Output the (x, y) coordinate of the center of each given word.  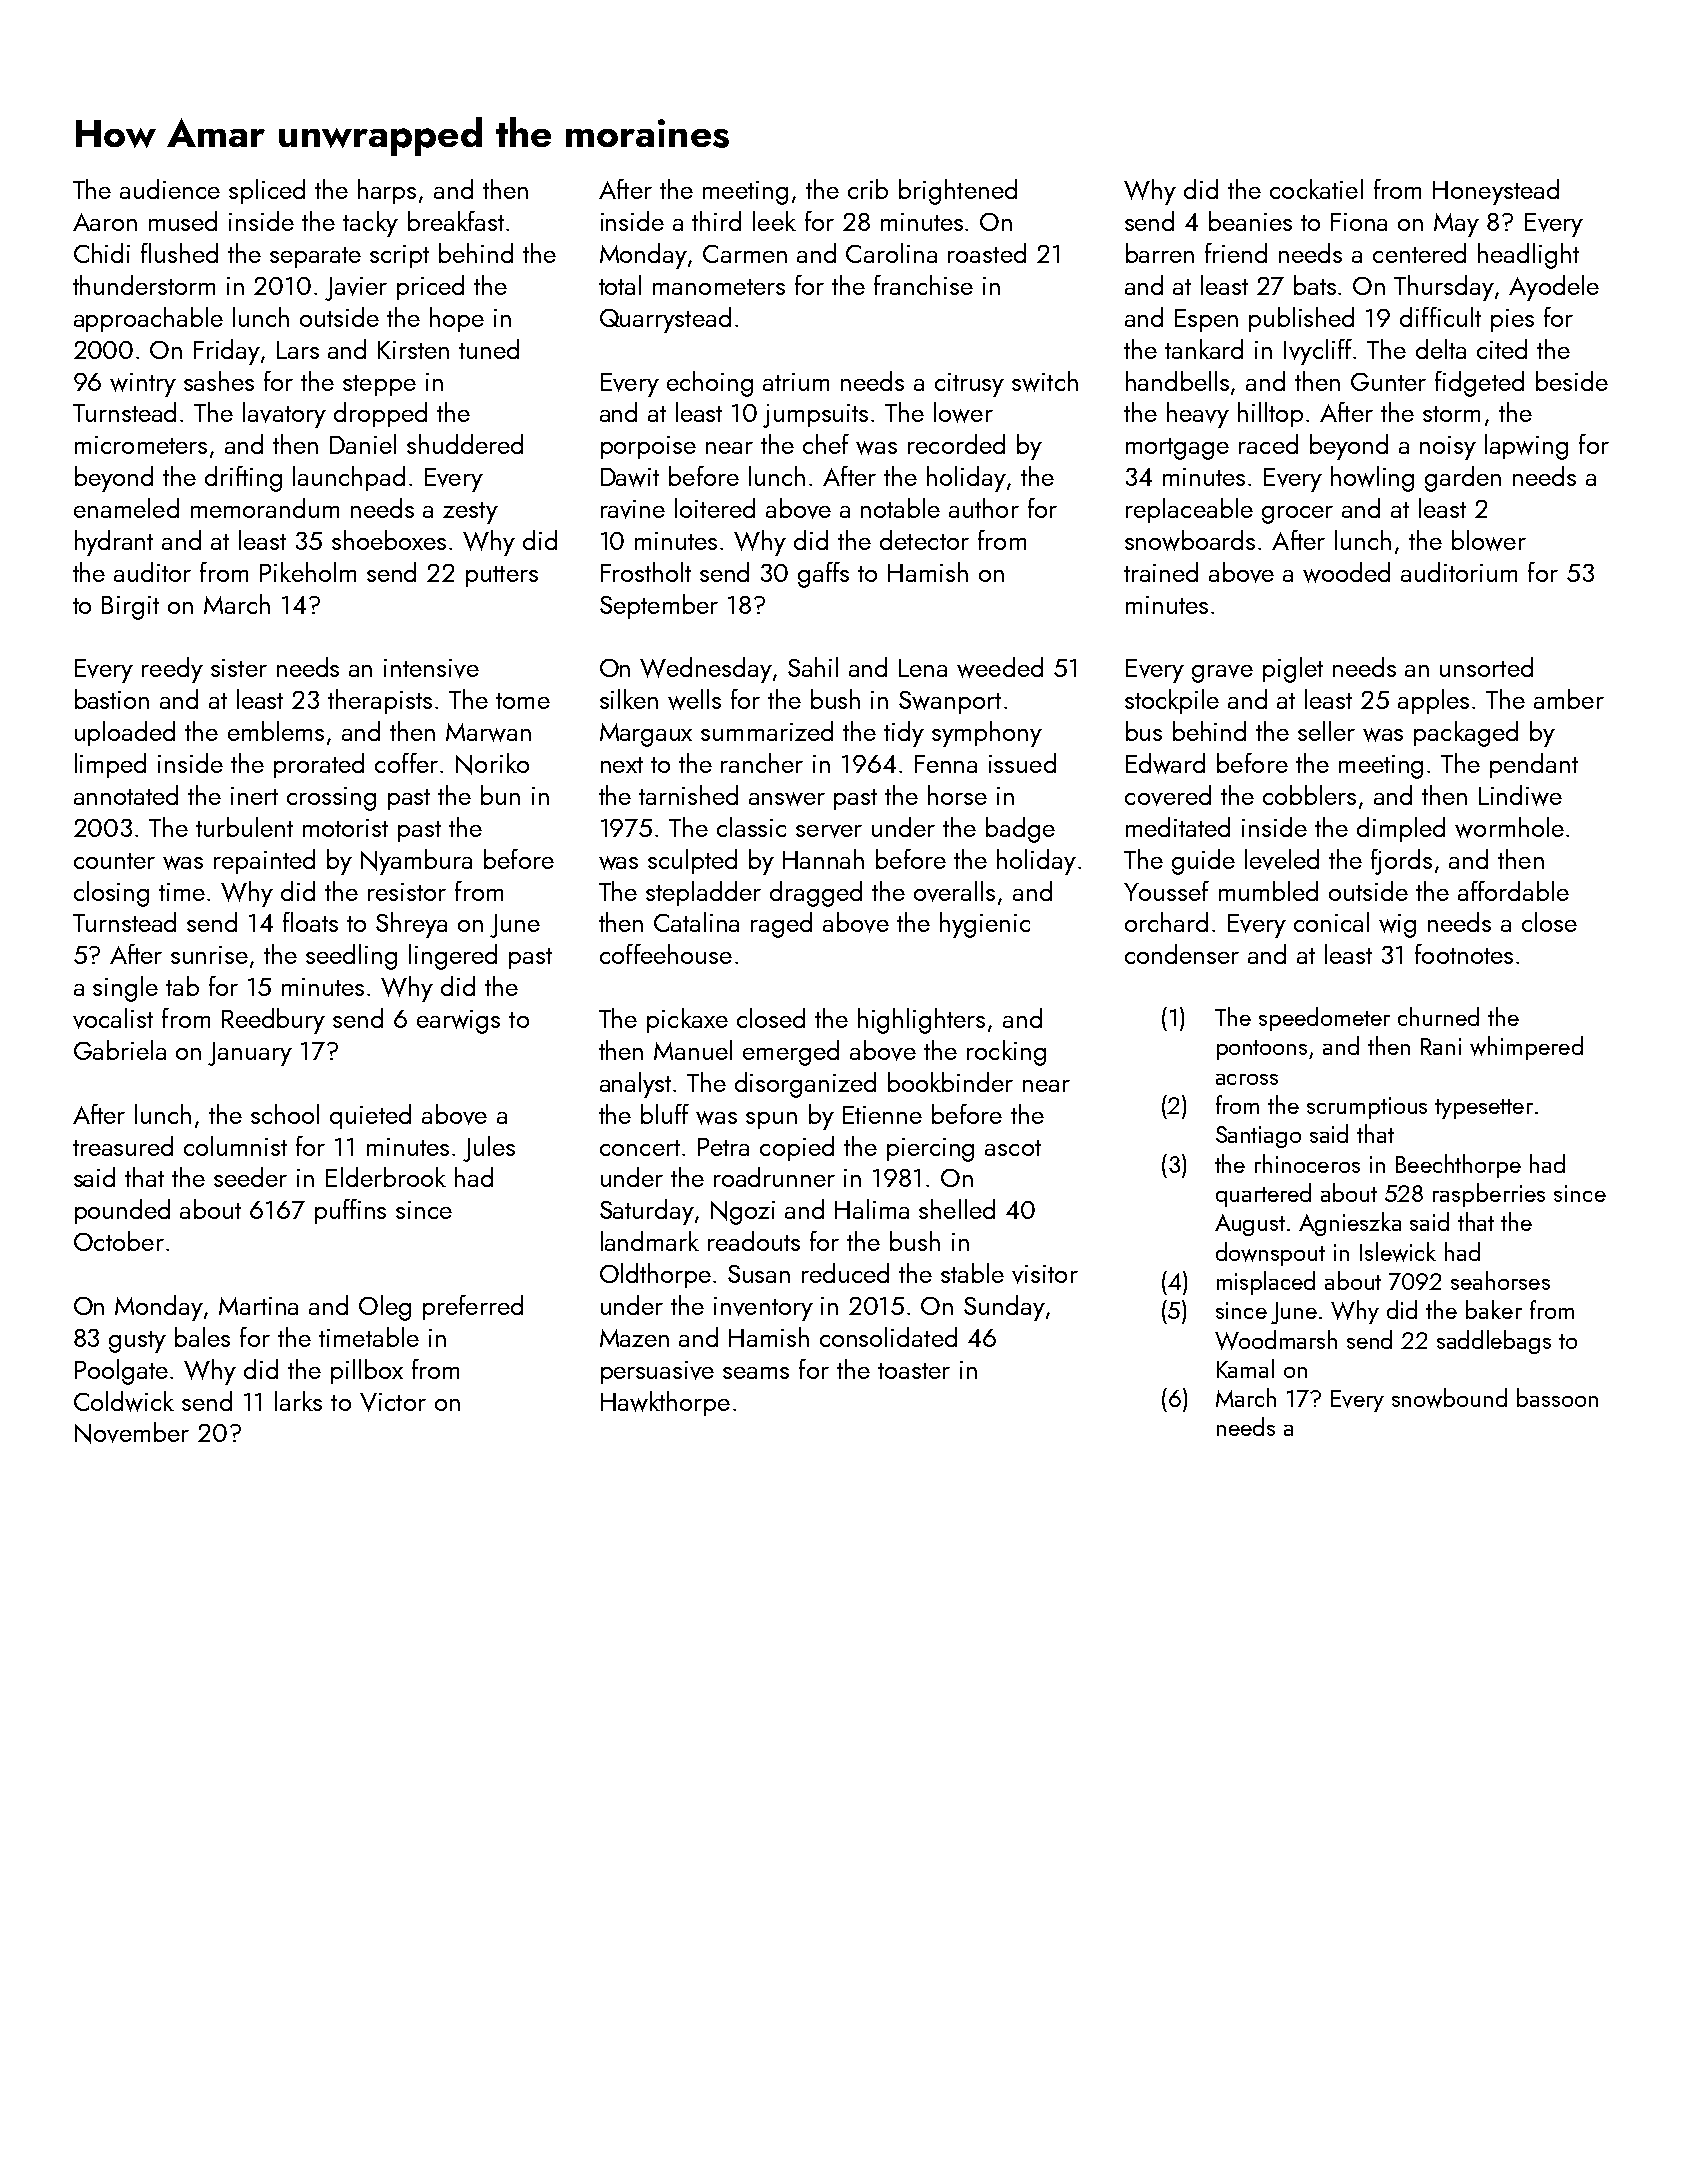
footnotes (1464, 954)
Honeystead (1496, 192)
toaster (914, 1371)
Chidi (102, 253)
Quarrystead (665, 320)
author (984, 508)
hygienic (985, 925)
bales (202, 1337)
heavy (1198, 415)
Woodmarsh (1276, 1340)
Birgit (130, 608)
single (125, 989)
